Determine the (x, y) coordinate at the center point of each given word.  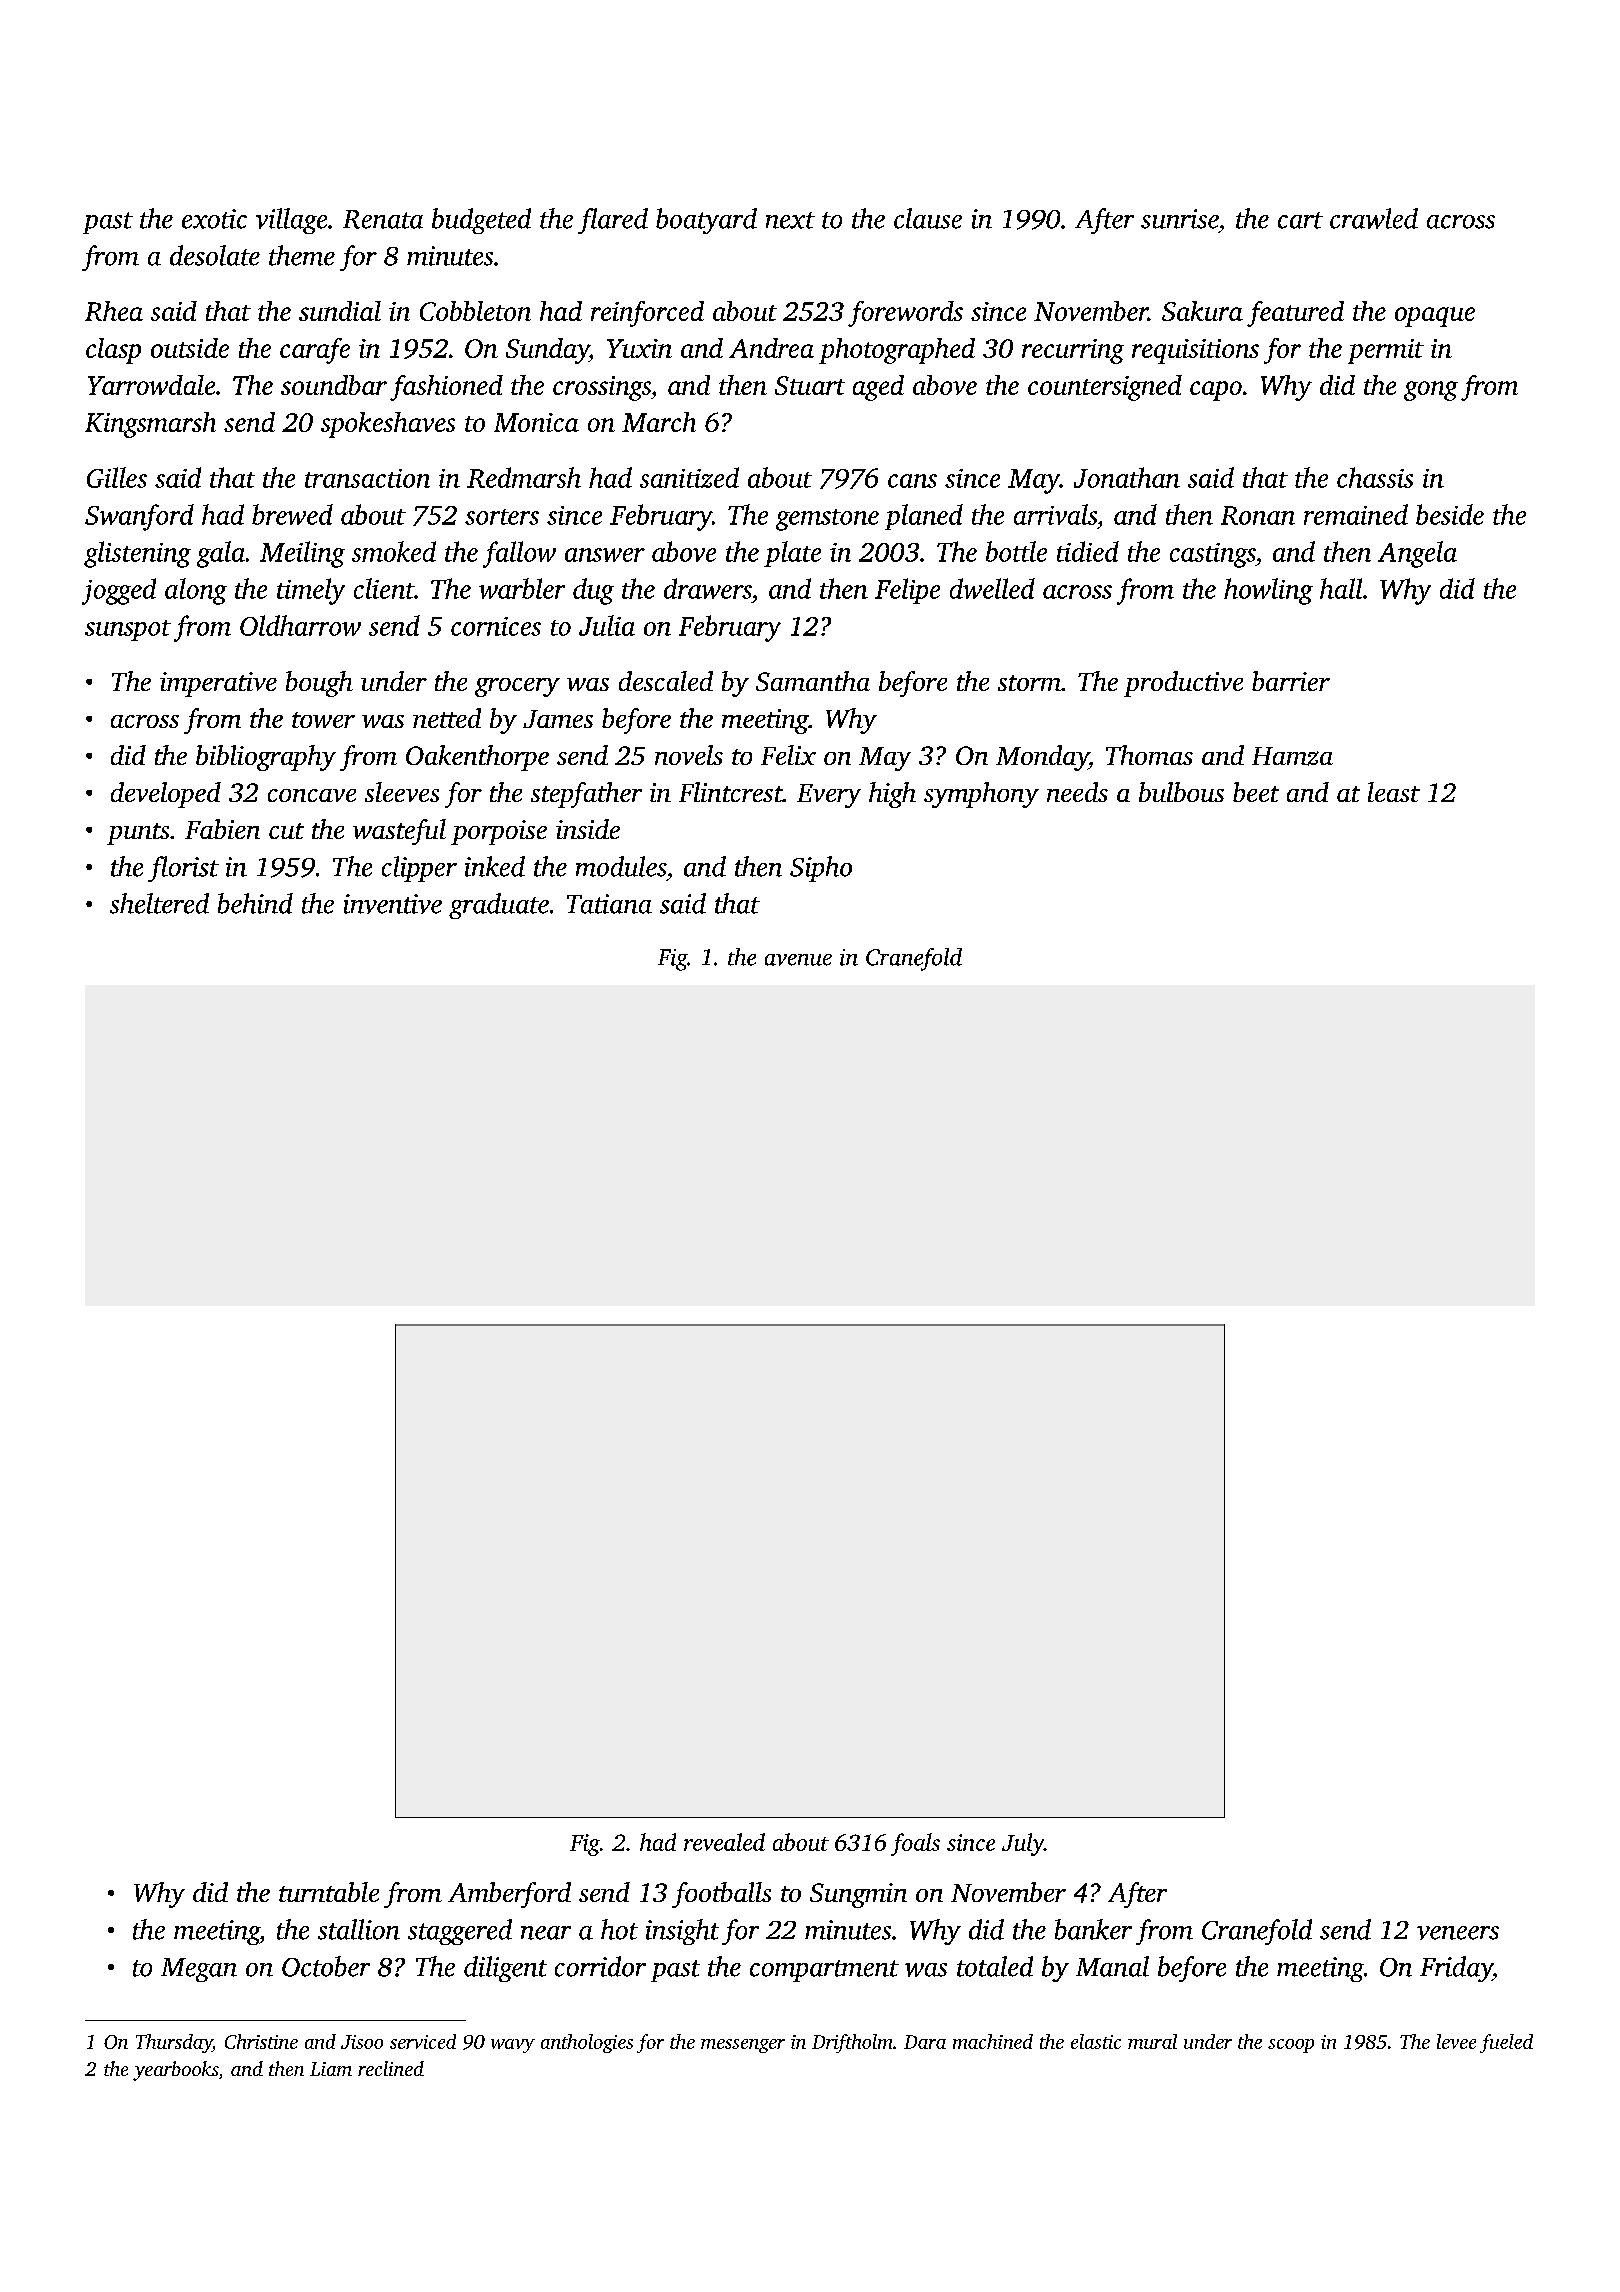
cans (912, 481)
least (1394, 792)
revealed (724, 1842)
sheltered (159, 903)
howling (1268, 591)
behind (255, 903)
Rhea (114, 311)
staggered (460, 1932)
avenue (798, 960)
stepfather (586, 795)
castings (1212, 555)
